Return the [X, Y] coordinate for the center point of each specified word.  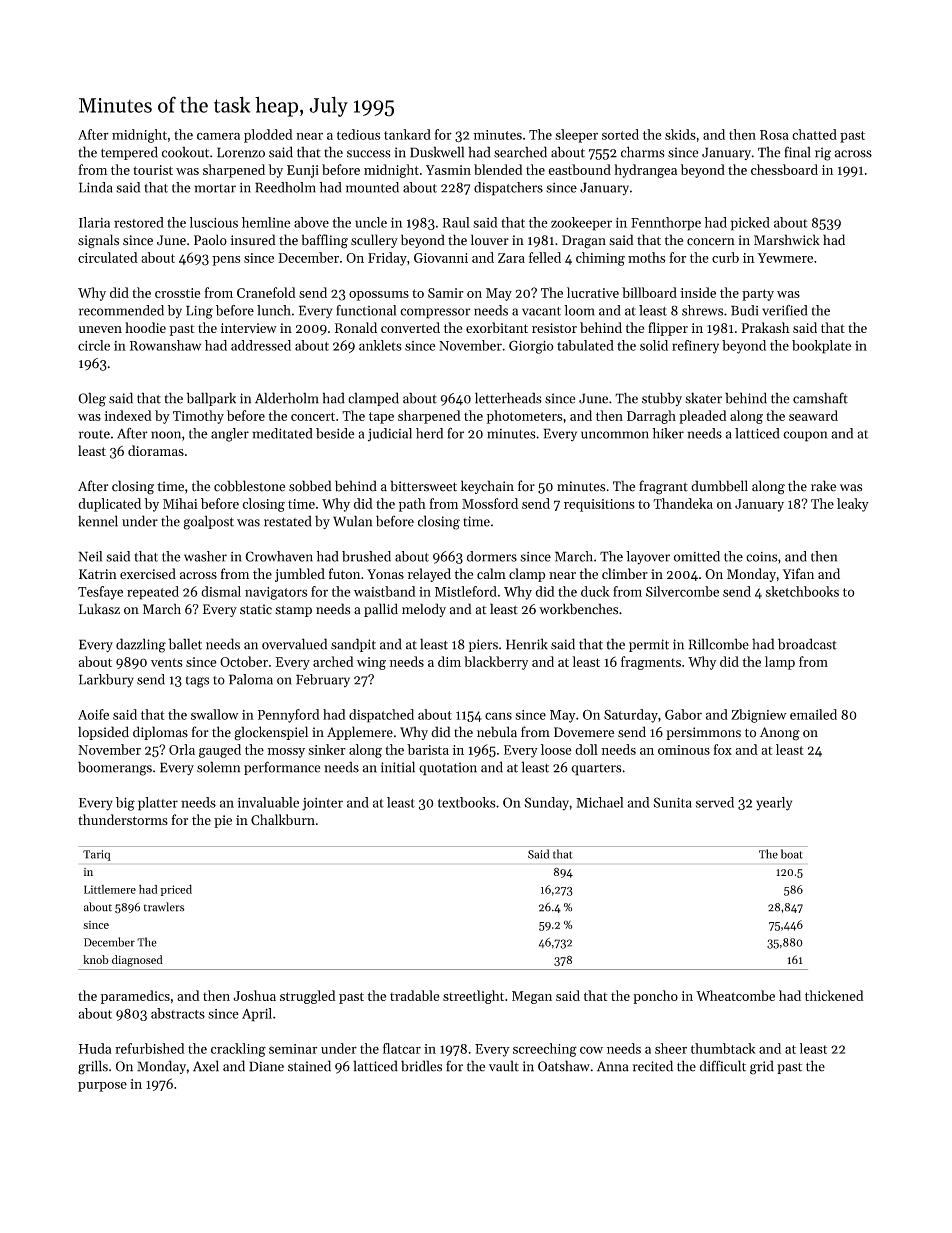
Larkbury [106, 681]
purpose [102, 1087]
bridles [421, 1066]
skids [680, 134]
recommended [121, 310]
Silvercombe [682, 591]
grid [762, 1067]
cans [498, 716]
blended [498, 169]
